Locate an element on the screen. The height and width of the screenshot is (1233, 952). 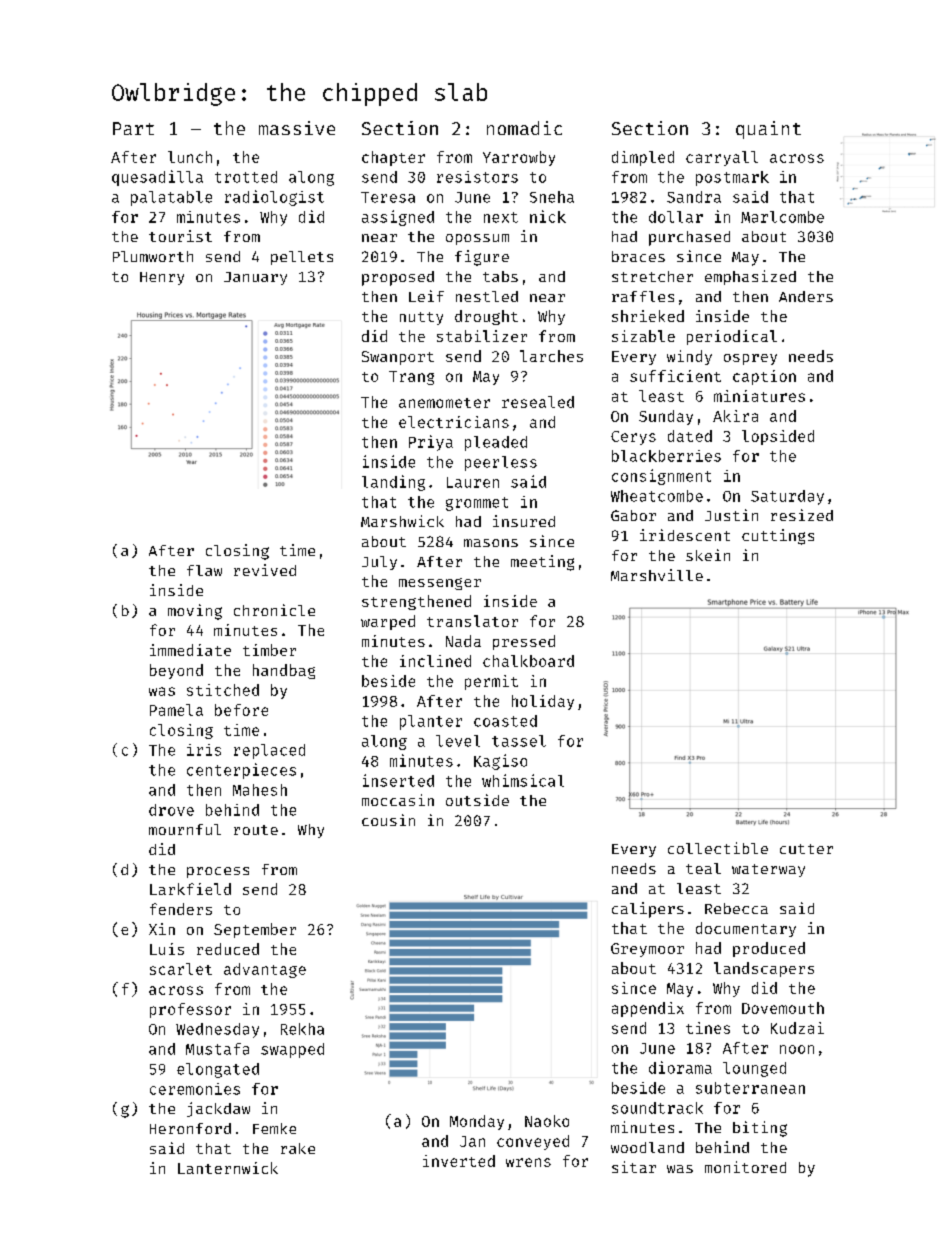
Marlcombe is located at coordinates (782, 217).
